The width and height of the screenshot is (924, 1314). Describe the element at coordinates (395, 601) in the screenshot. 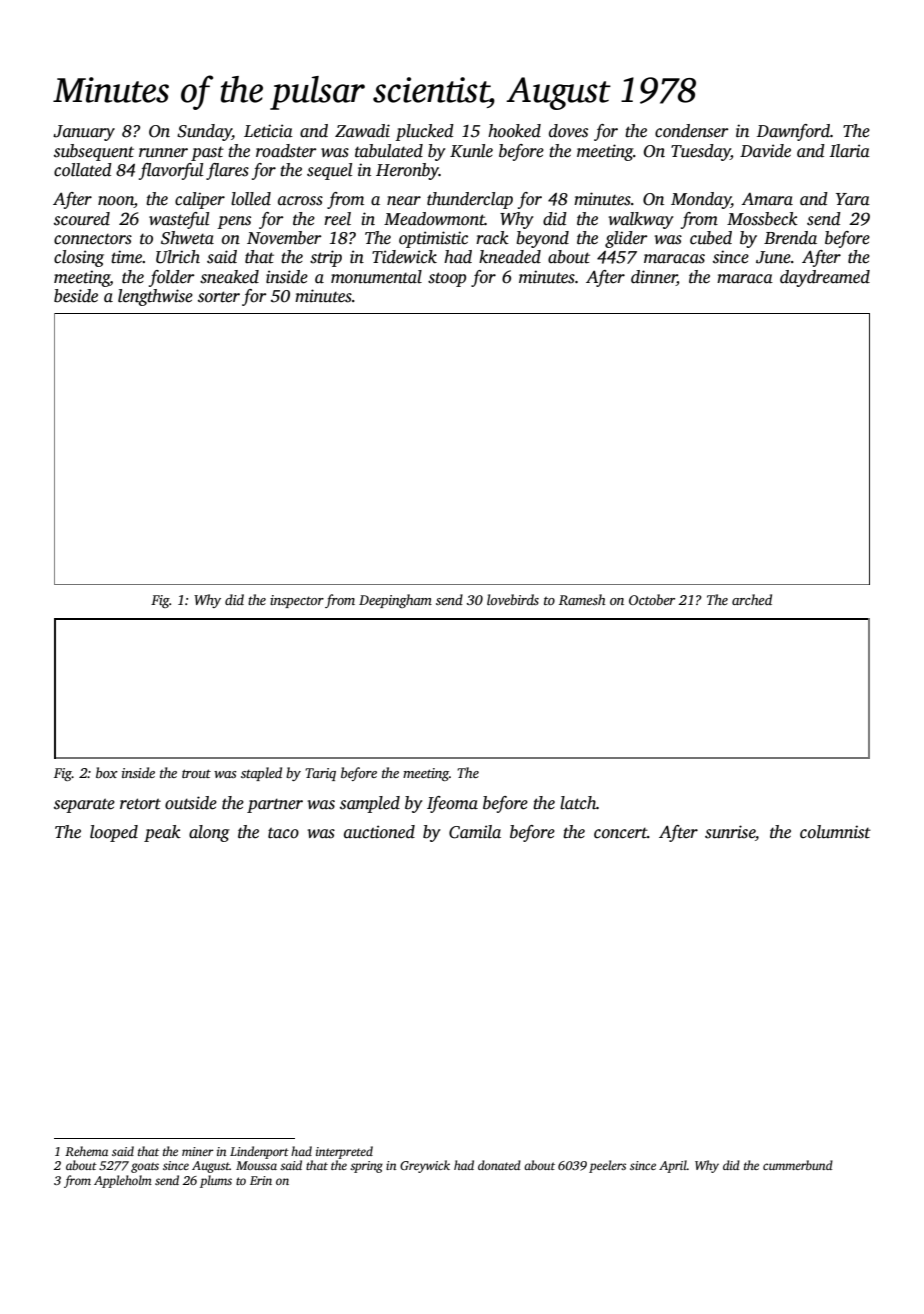

I see `Deepingham` at that location.
